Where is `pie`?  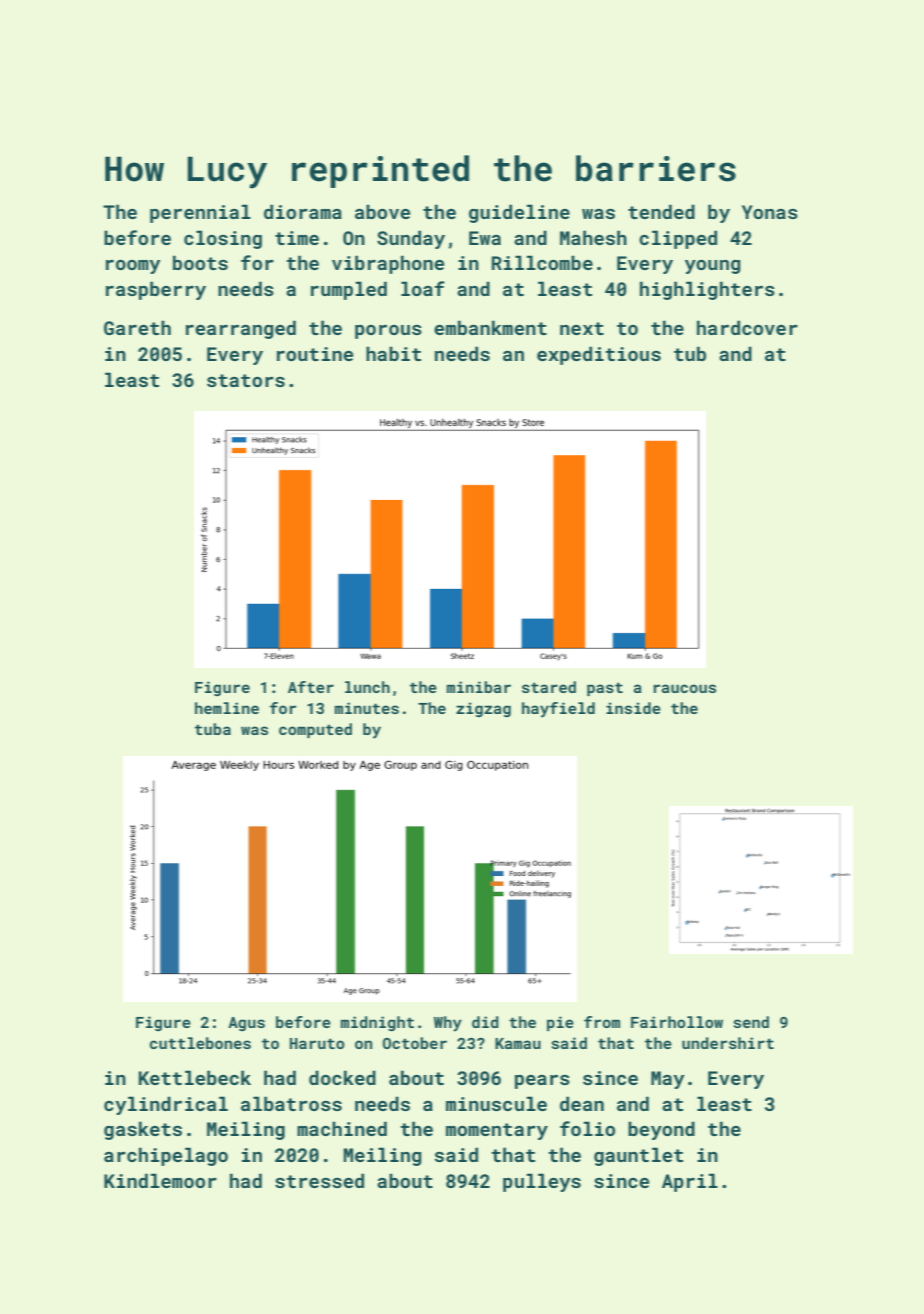
pie is located at coordinates (560, 1023).
